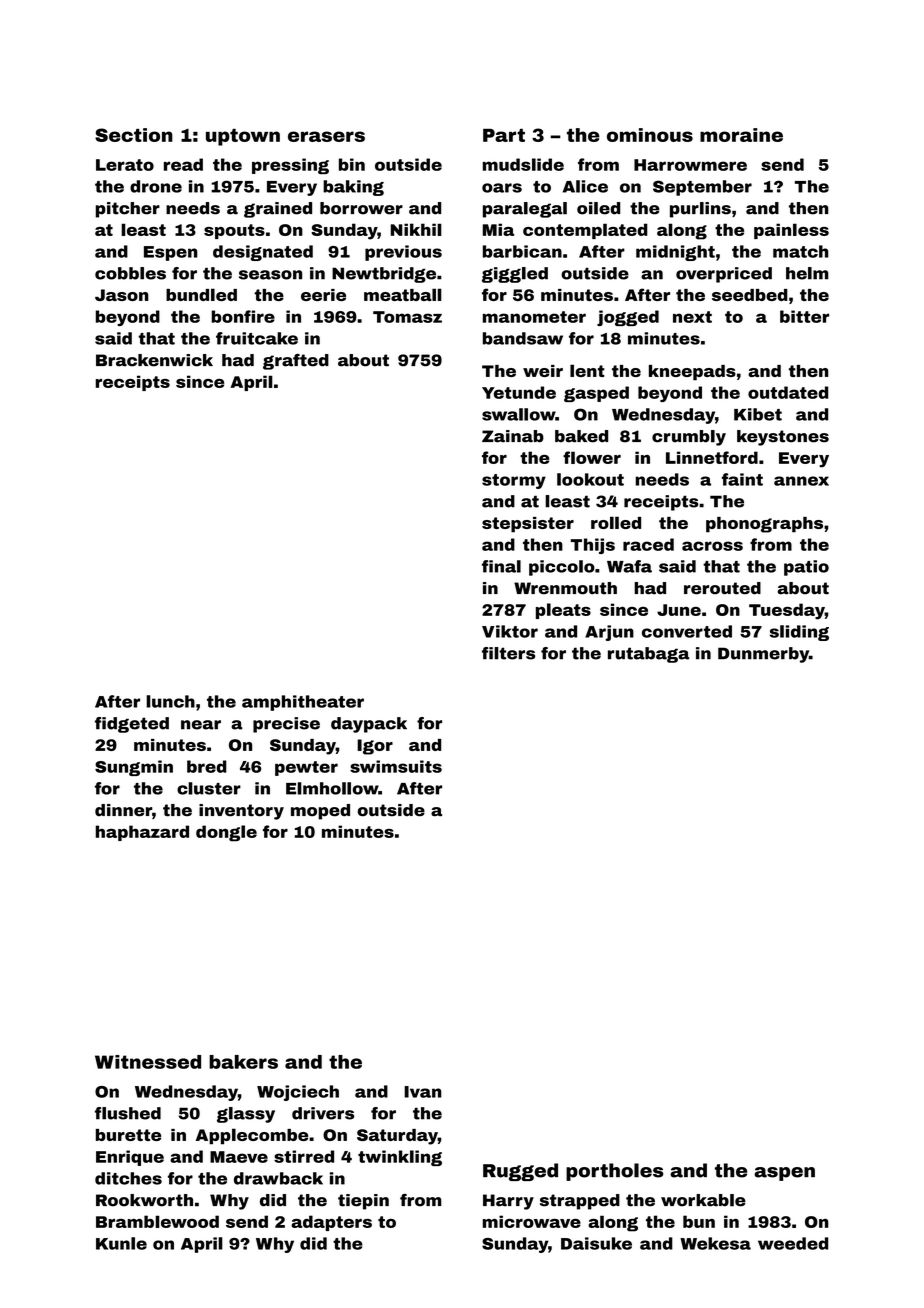 The image size is (924, 1308). What do you see at coordinates (148, 1062) in the image?
I see `Witnessed` at bounding box center [148, 1062].
